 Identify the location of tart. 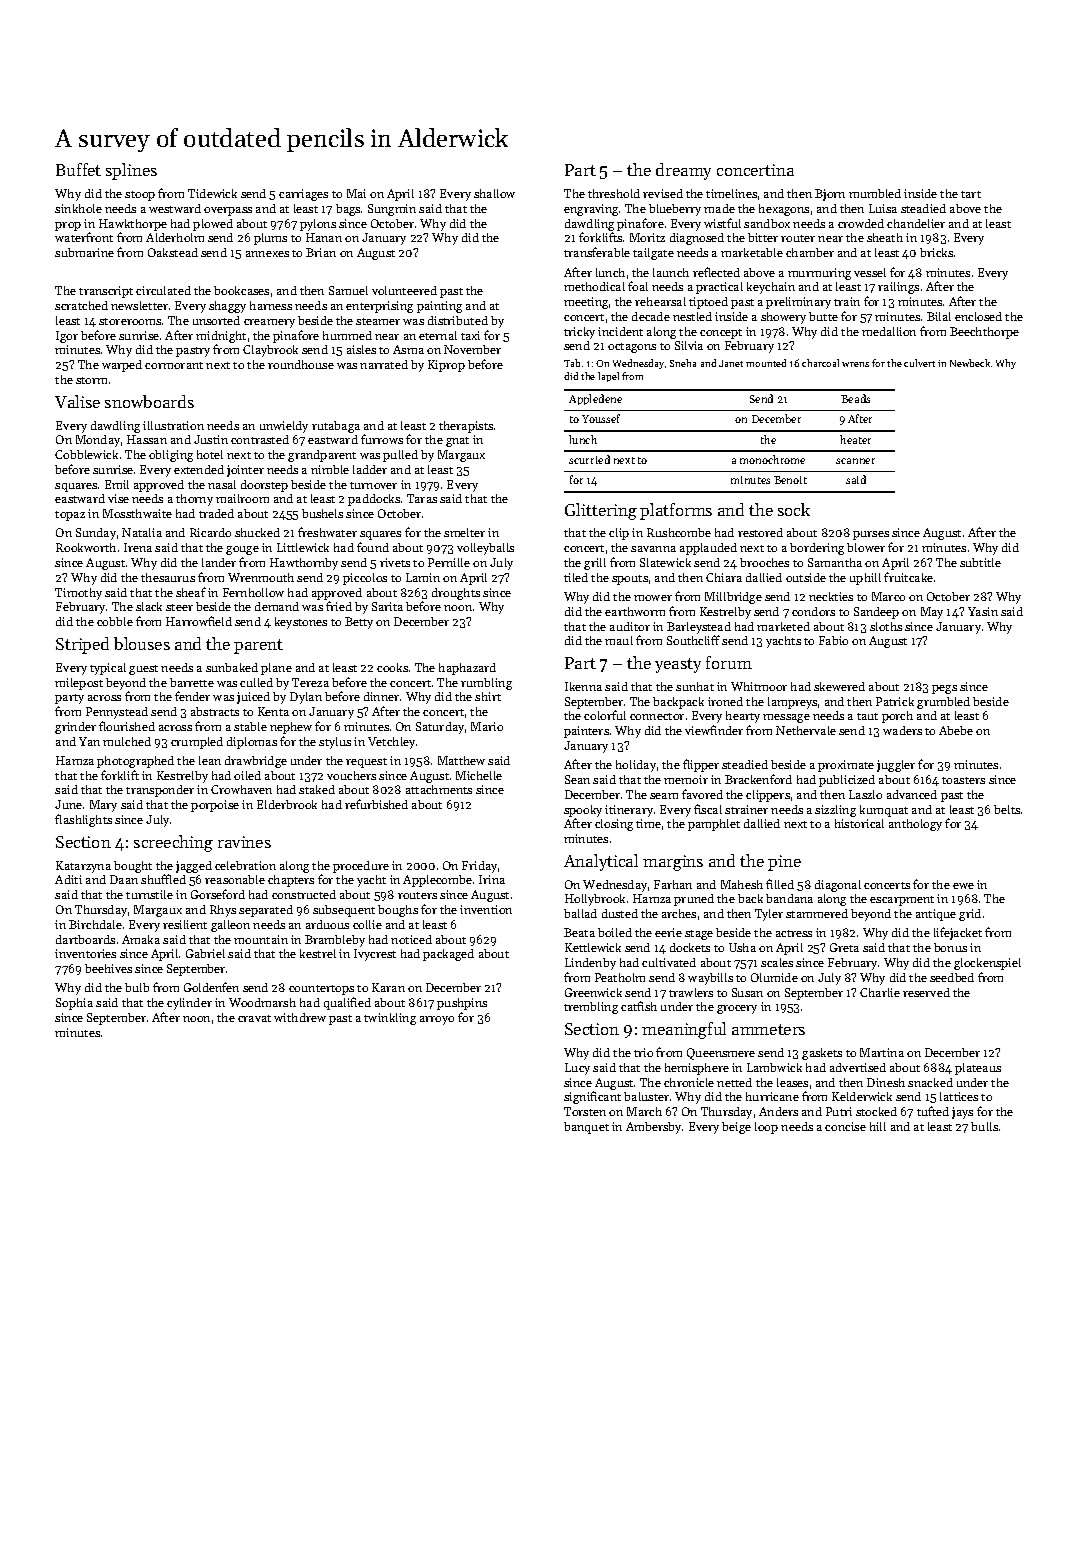
(971, 194).
